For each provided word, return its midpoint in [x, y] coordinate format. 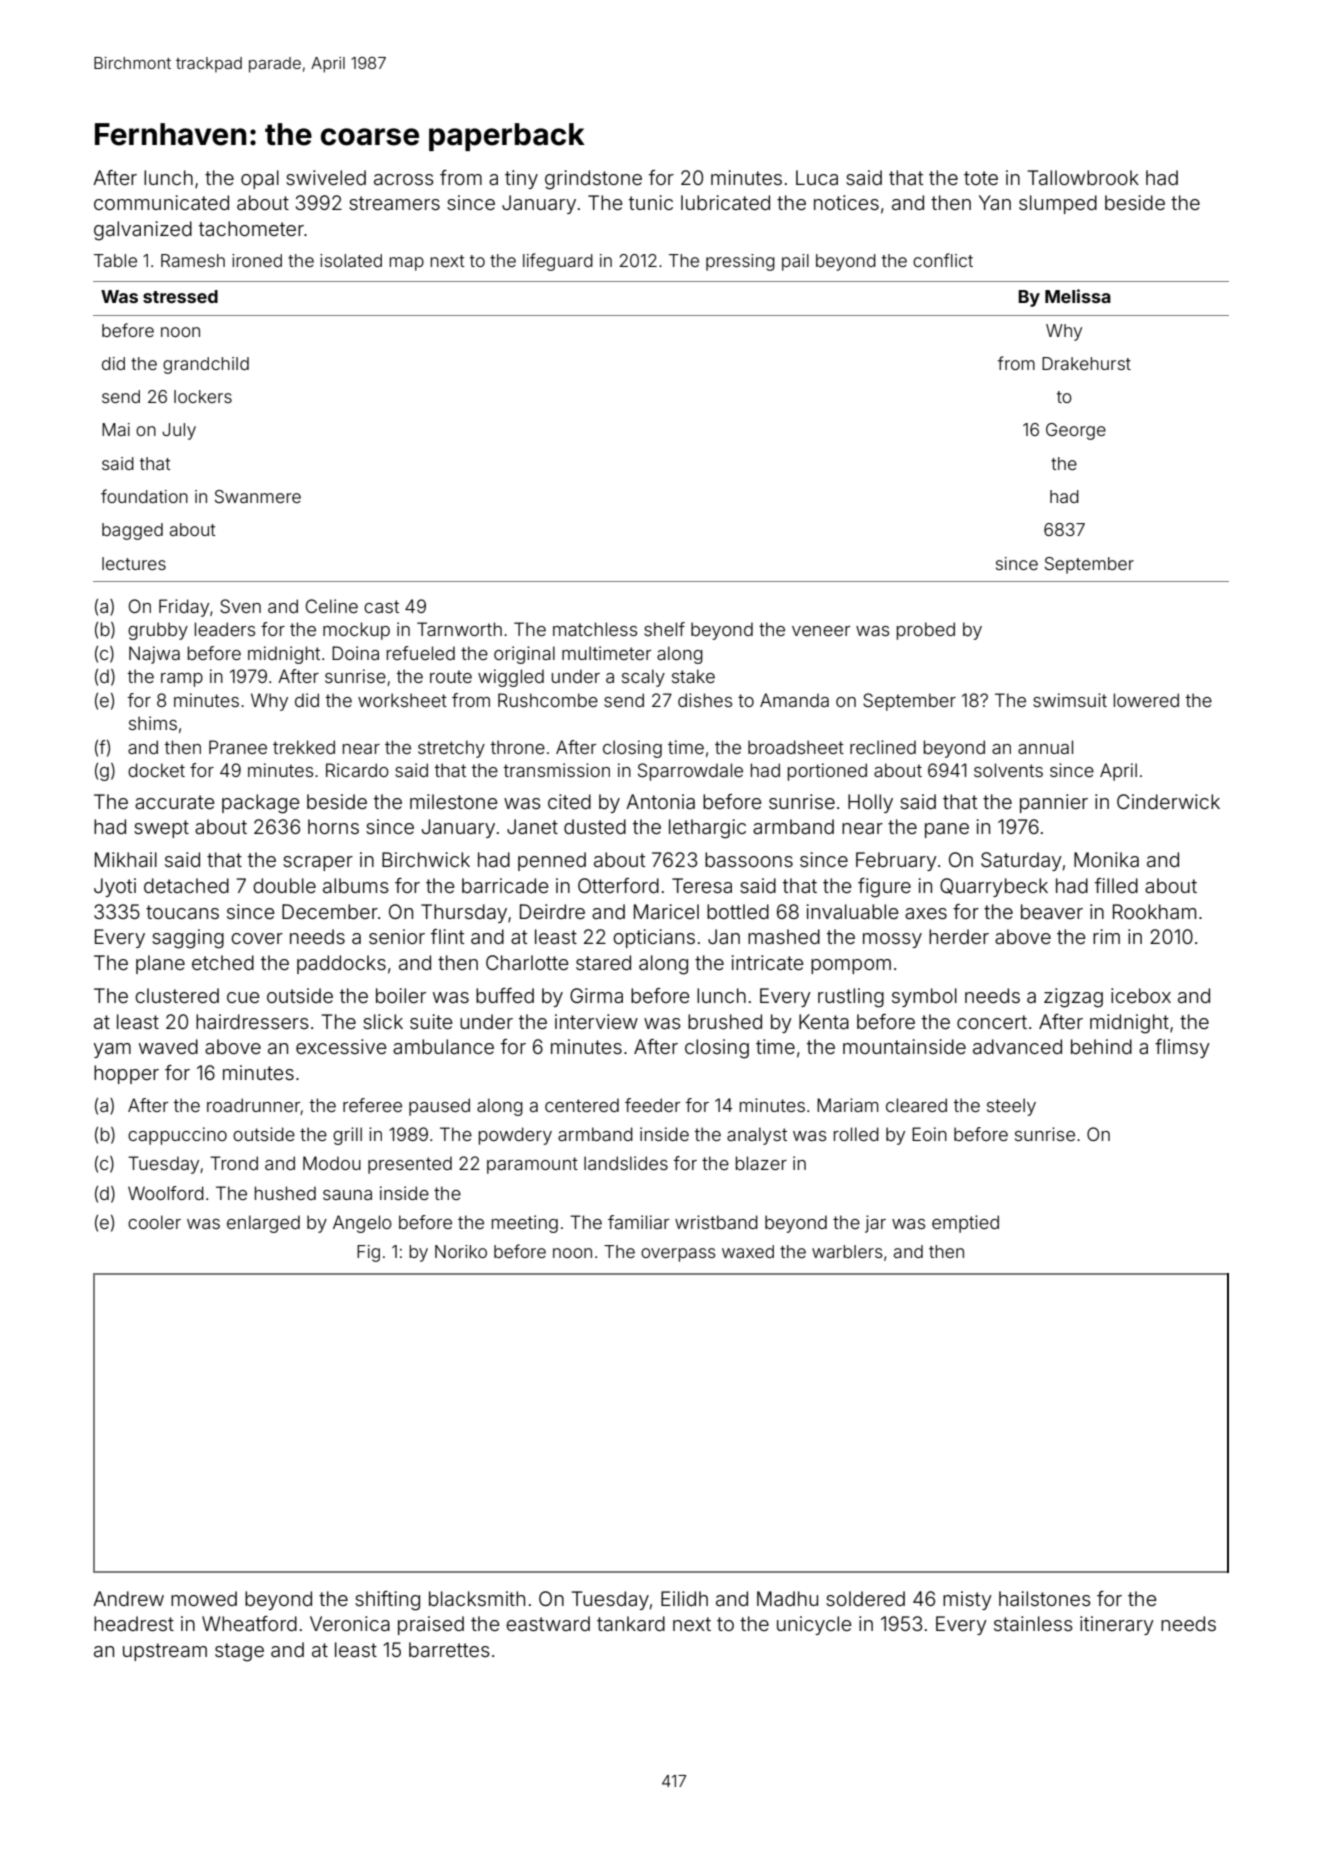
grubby [158, 631]
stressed [180, 296]
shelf [664, 629]
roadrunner [253, 1105]
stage [239, 1652]
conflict [943, 260]
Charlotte [527, 962]
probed [926, 631]
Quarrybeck [994, 887]
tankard [631, 1624]
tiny [521, 179]
